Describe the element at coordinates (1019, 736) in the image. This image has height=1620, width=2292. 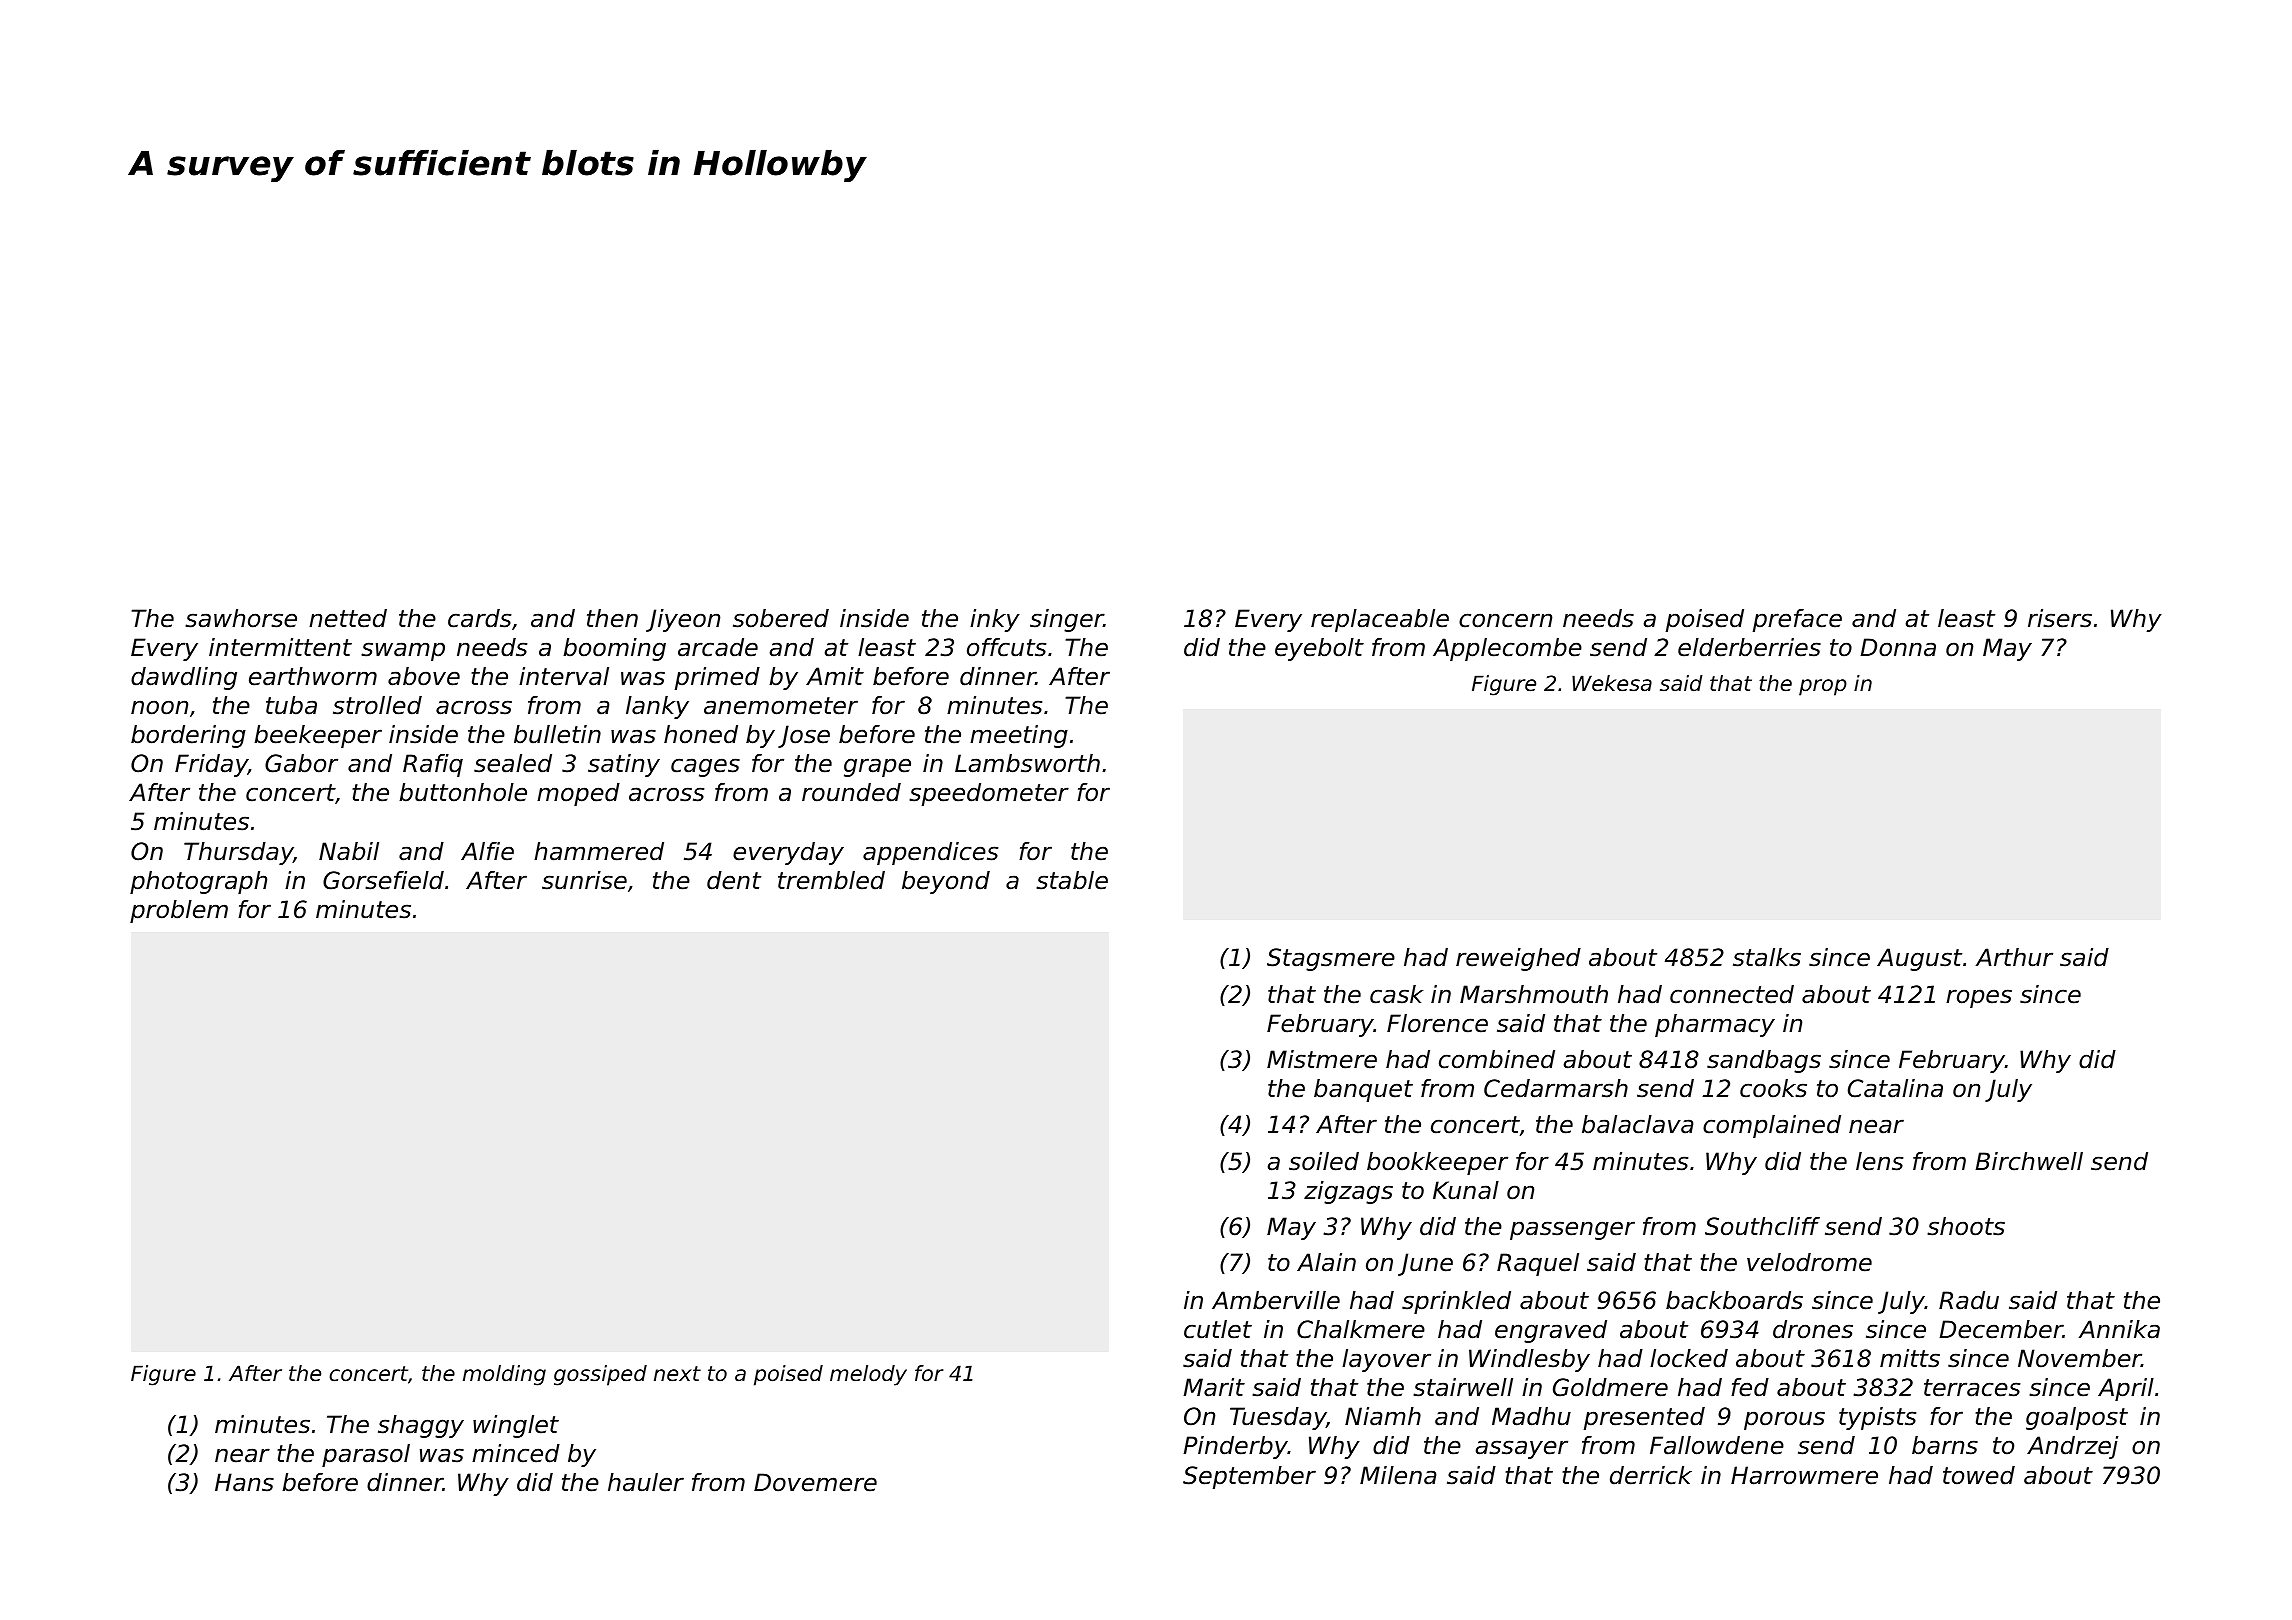
I see `meeting` at that location.
